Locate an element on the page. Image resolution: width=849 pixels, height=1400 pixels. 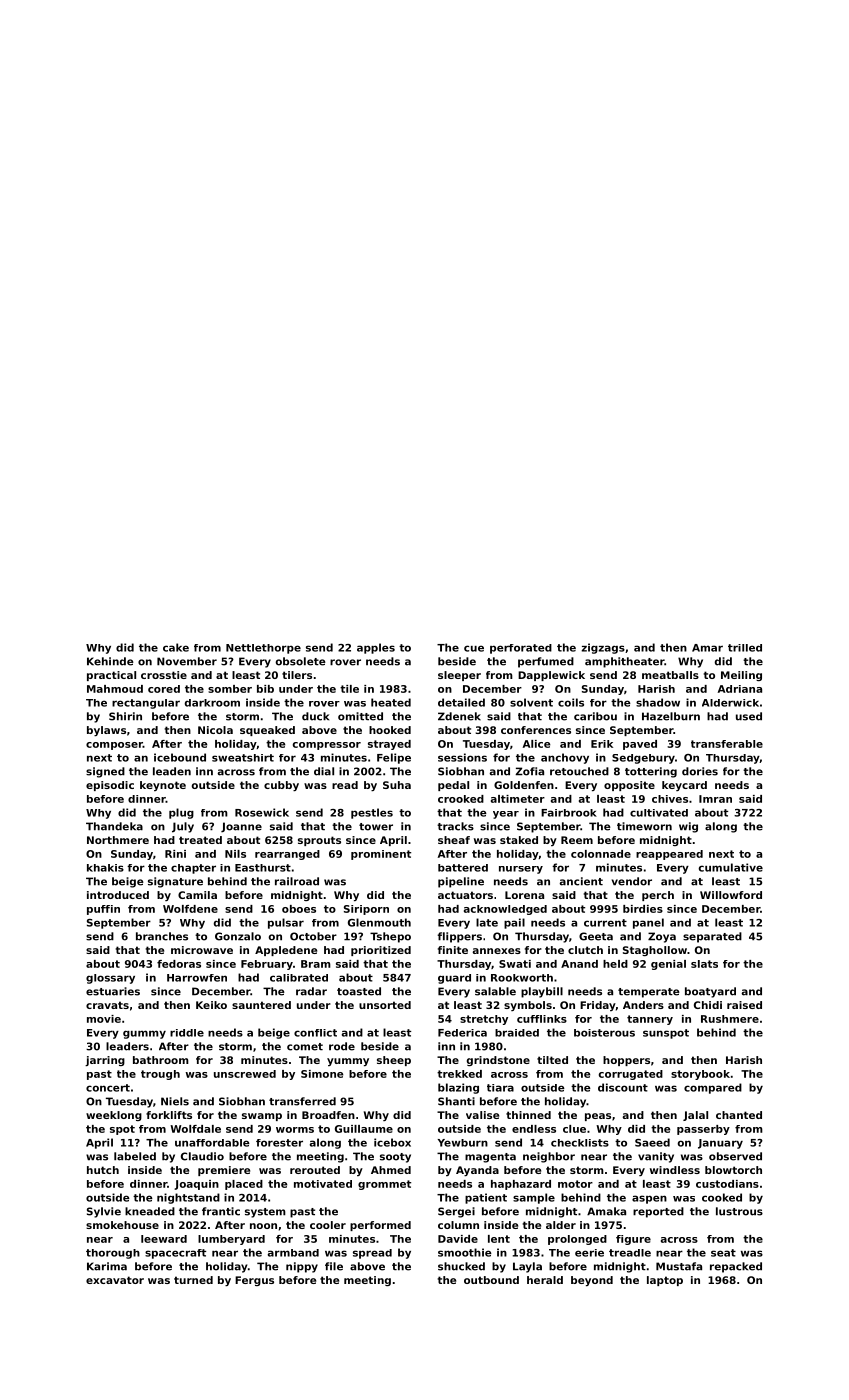
cooler is located at coordinates (328, 1225).
